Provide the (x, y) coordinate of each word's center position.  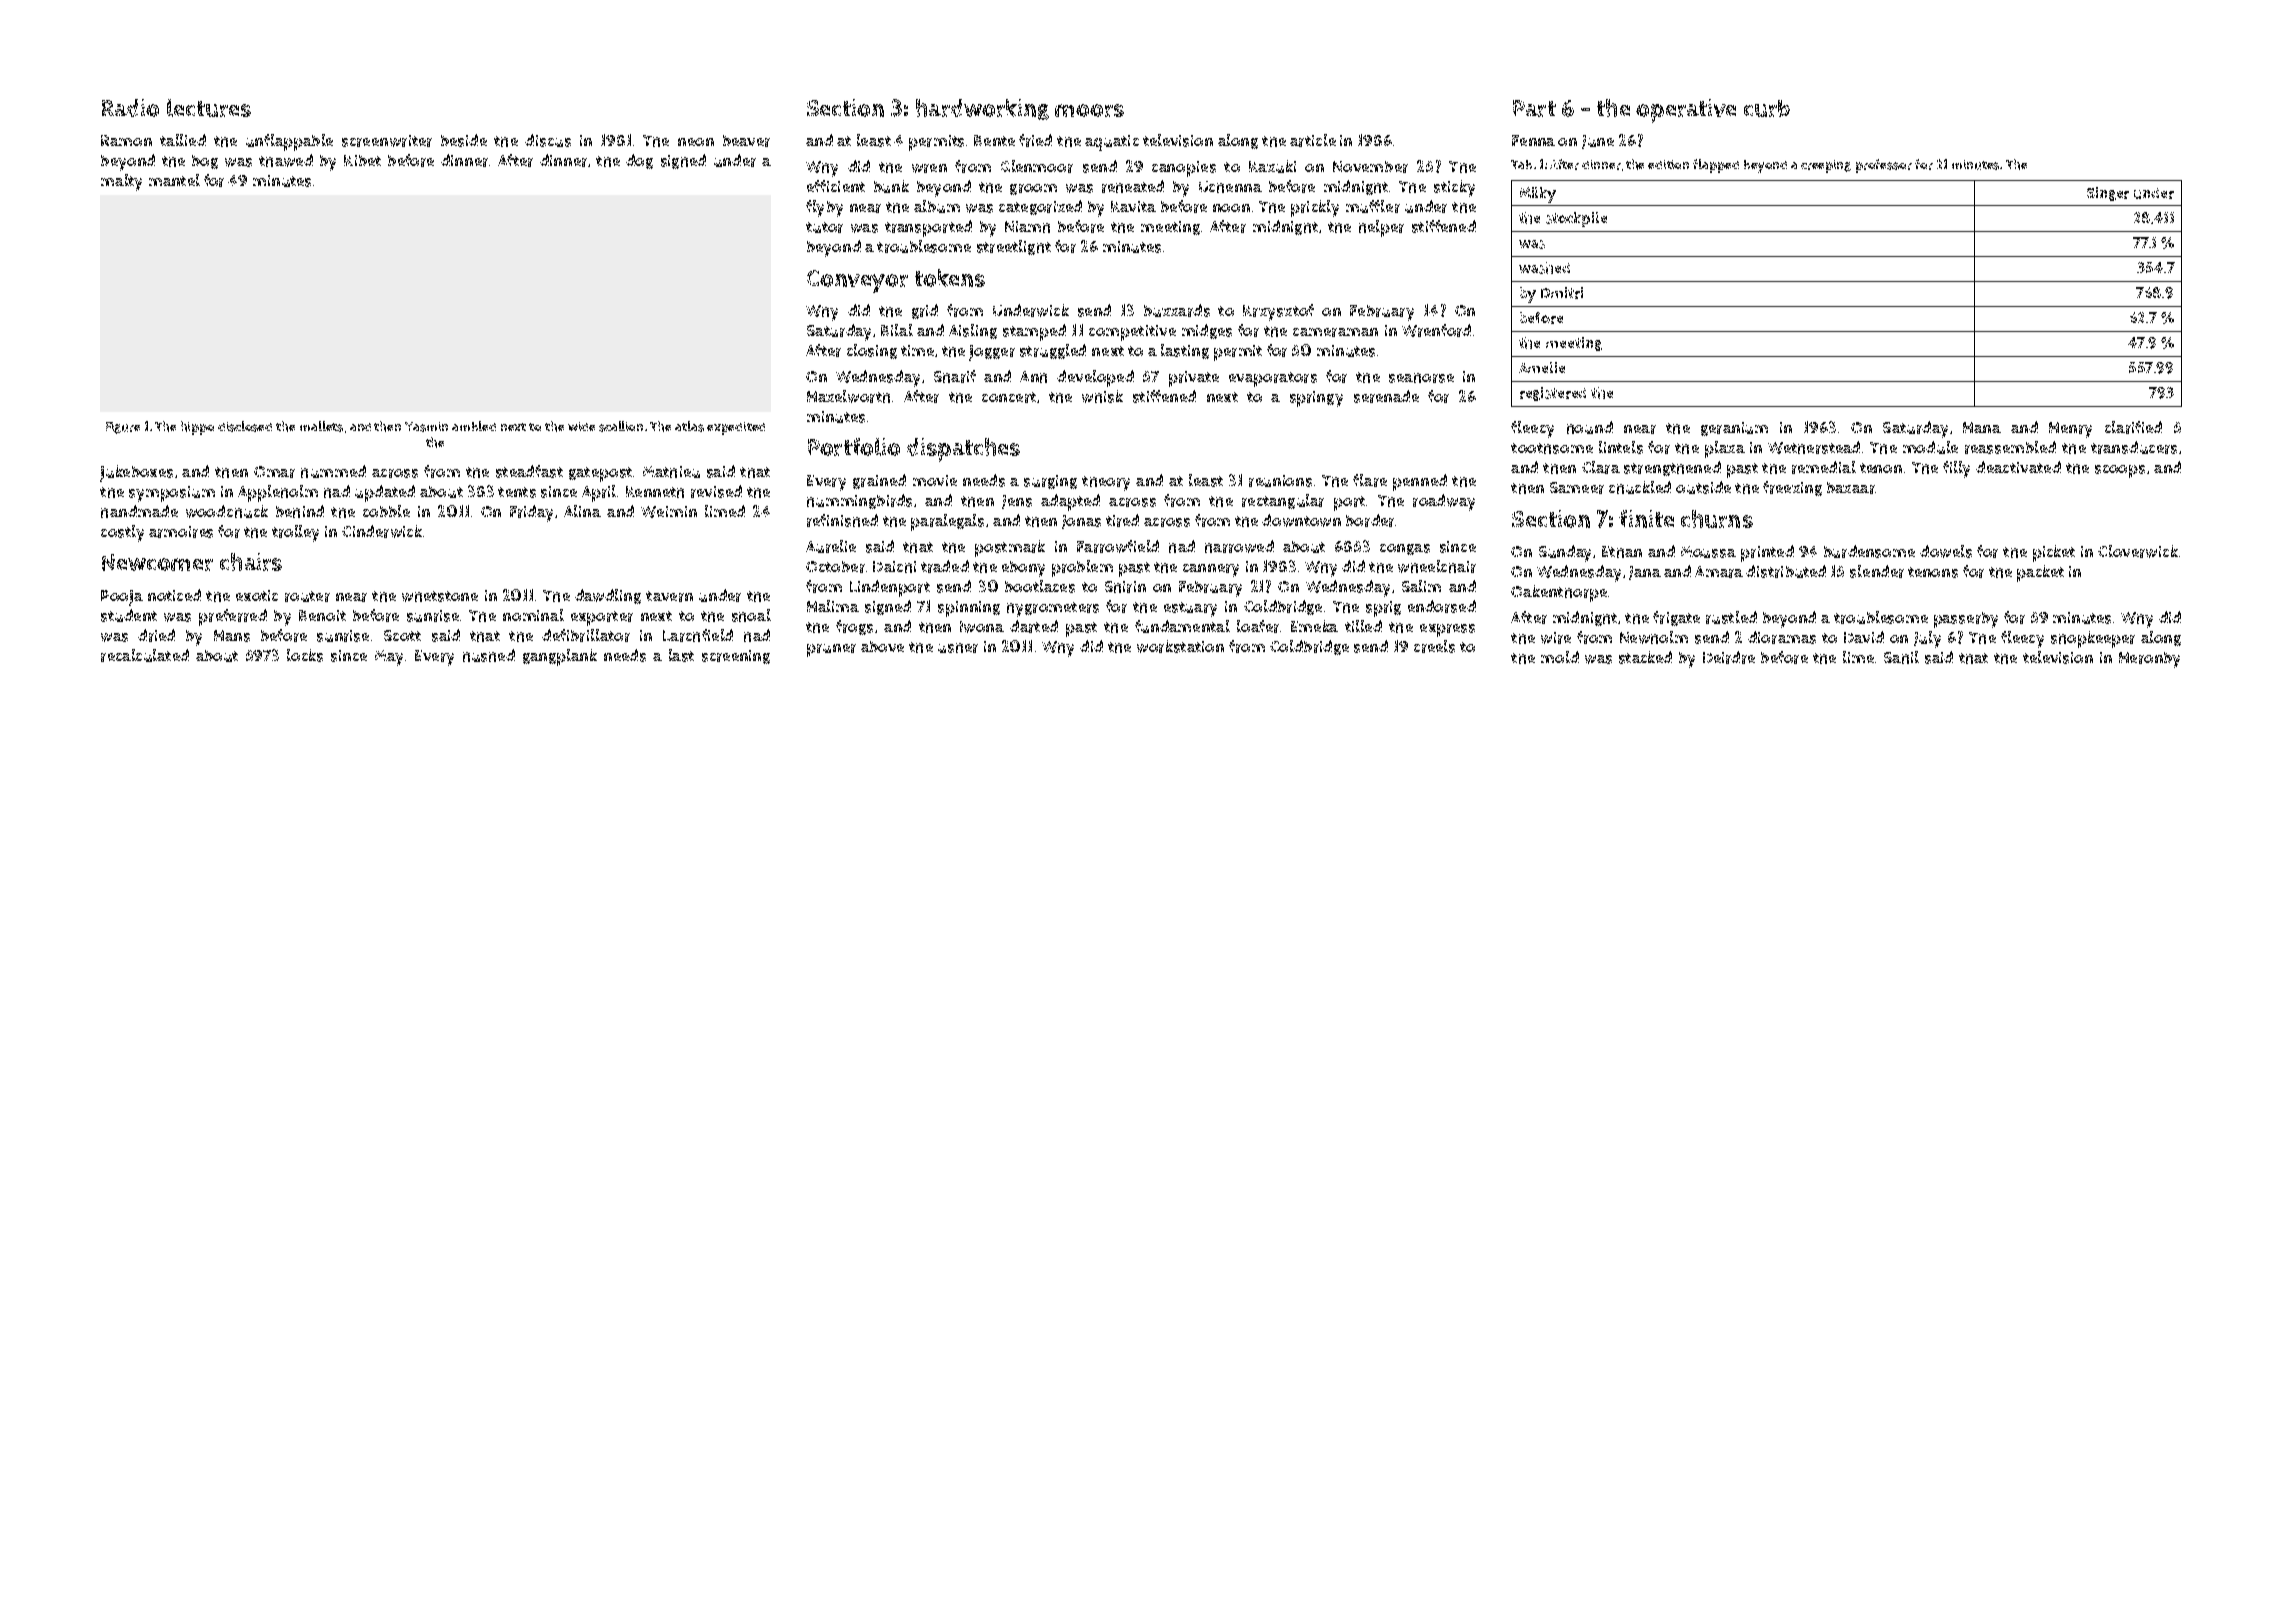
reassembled (2010, 447)
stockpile (1576, 219)
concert (1009, 397)
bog (205, 162)
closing (872, 351)
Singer (2108, 194)
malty (121, 182)
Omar (274, 472)
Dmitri (1562, 293)
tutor (824, 227)
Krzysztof (1278, 312)
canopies (1184, 169)
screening (736, 657)
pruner (831, 650)
